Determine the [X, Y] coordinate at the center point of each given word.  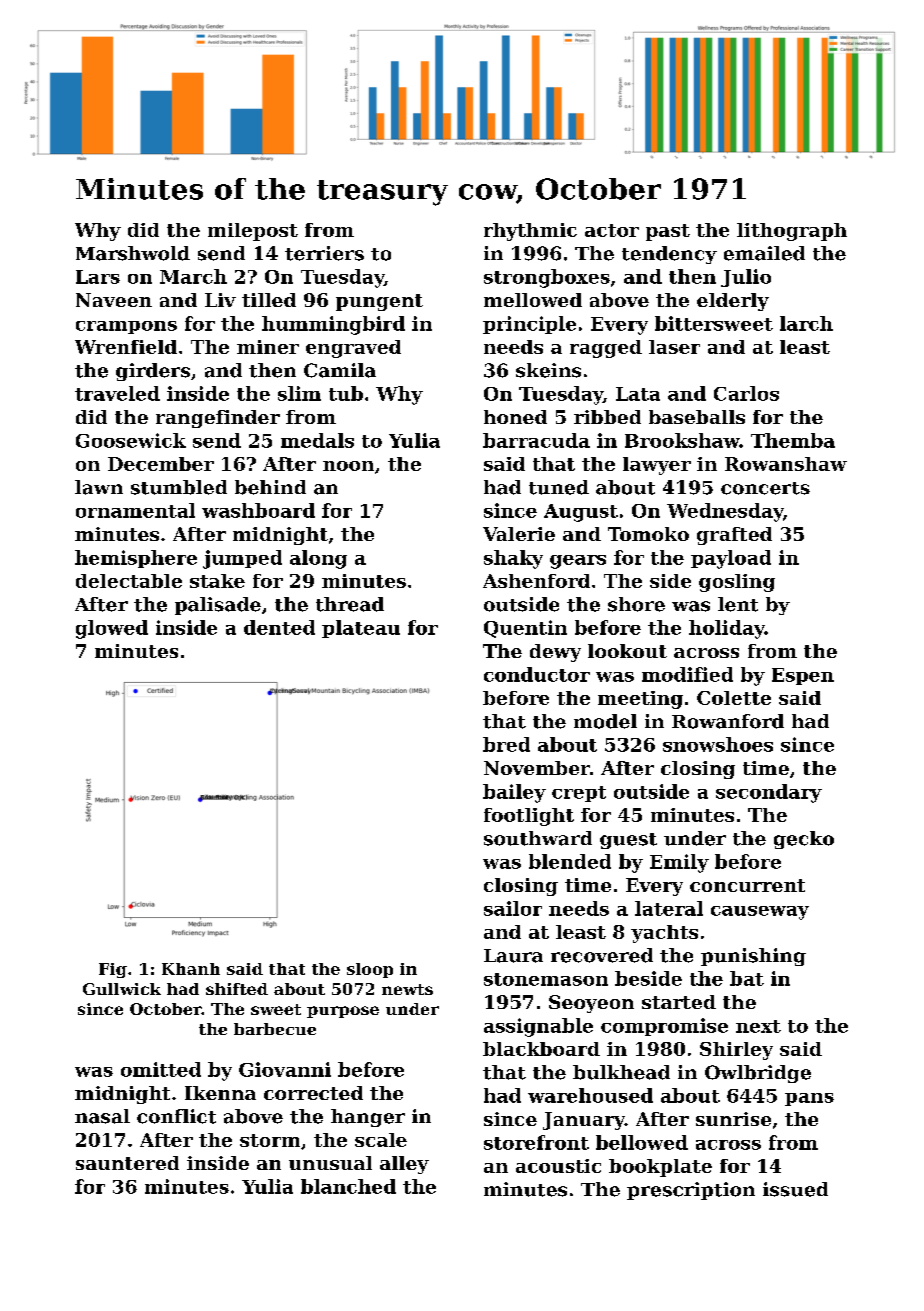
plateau [361, 629]
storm [270, 1140]
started [679, 1002]
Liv [220, 300]
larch [806, 323]
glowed [112, 629]
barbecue [275, 1029]
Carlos [746, 393]
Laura [513, 956]
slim [299, 393]
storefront [536, 1142]
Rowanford [728, 721]
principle [529, 325]
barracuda [536, 440]
